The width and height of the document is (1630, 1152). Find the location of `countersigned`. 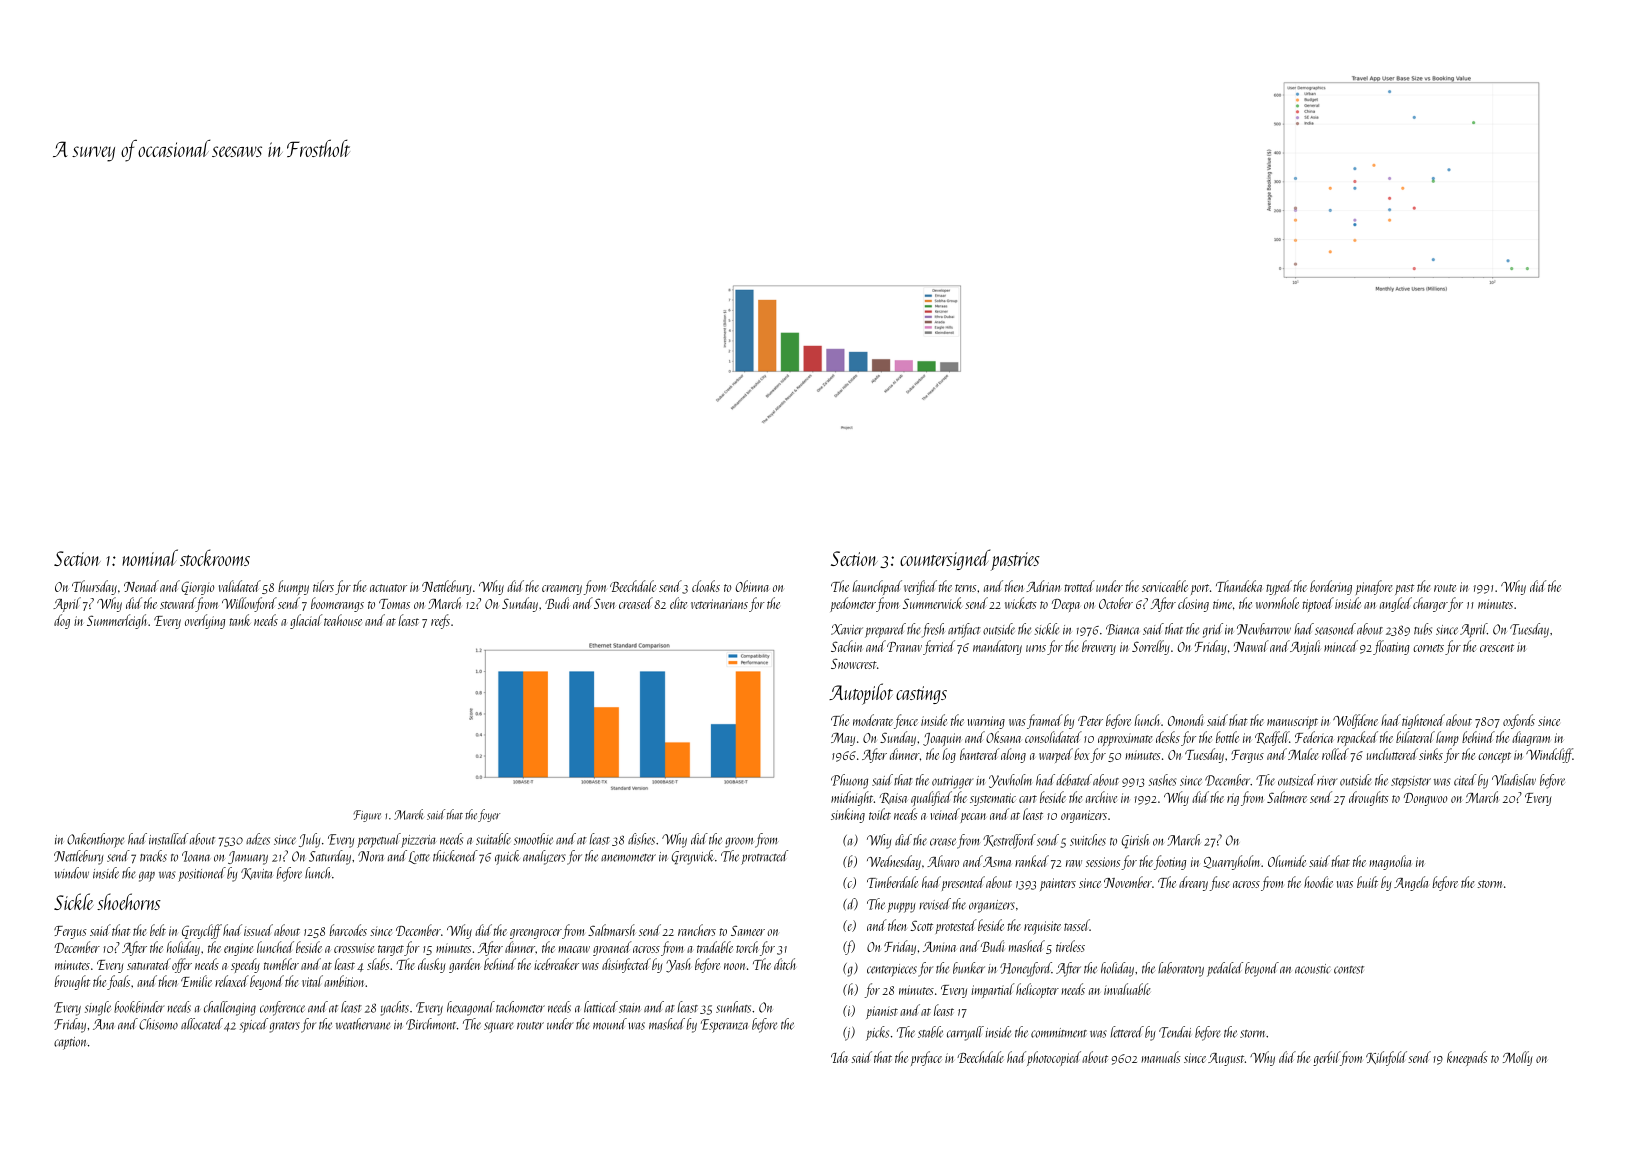

countersigned is located at coordinates (945, 559).
